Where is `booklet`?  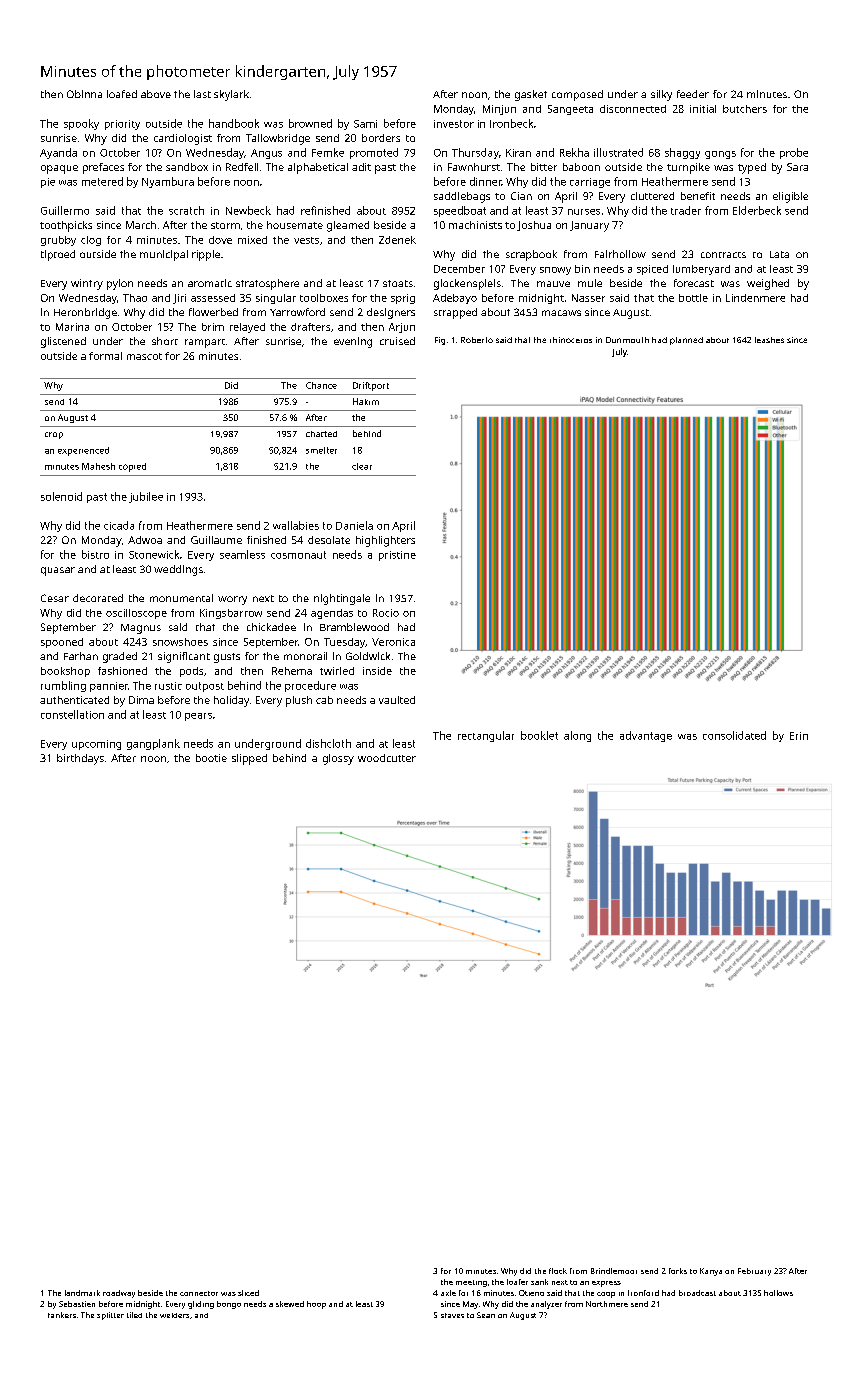
booklet is located at coordinates (539, 735).
